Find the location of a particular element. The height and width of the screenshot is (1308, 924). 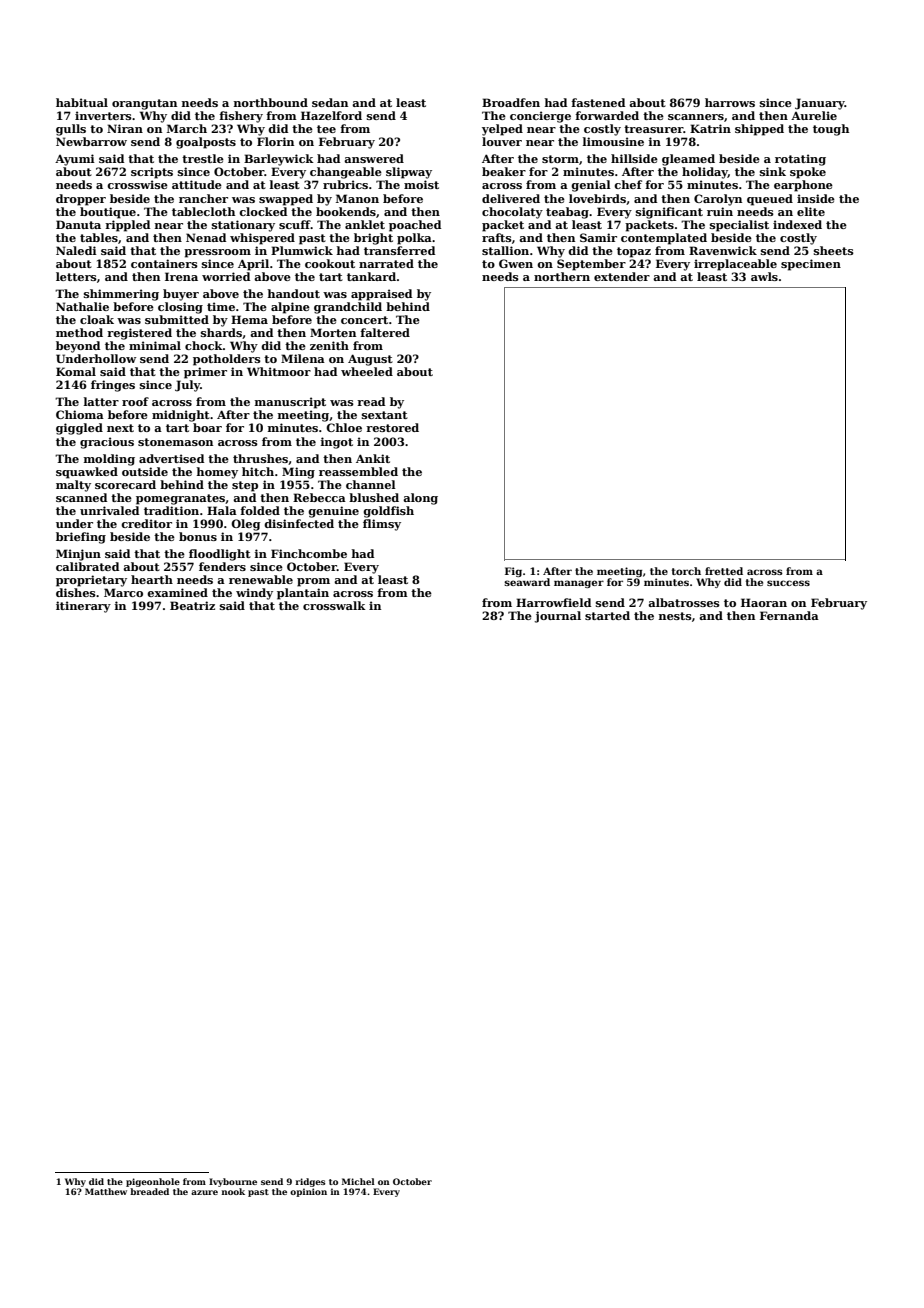

Fernanda is located at coordinates (789, 615).
